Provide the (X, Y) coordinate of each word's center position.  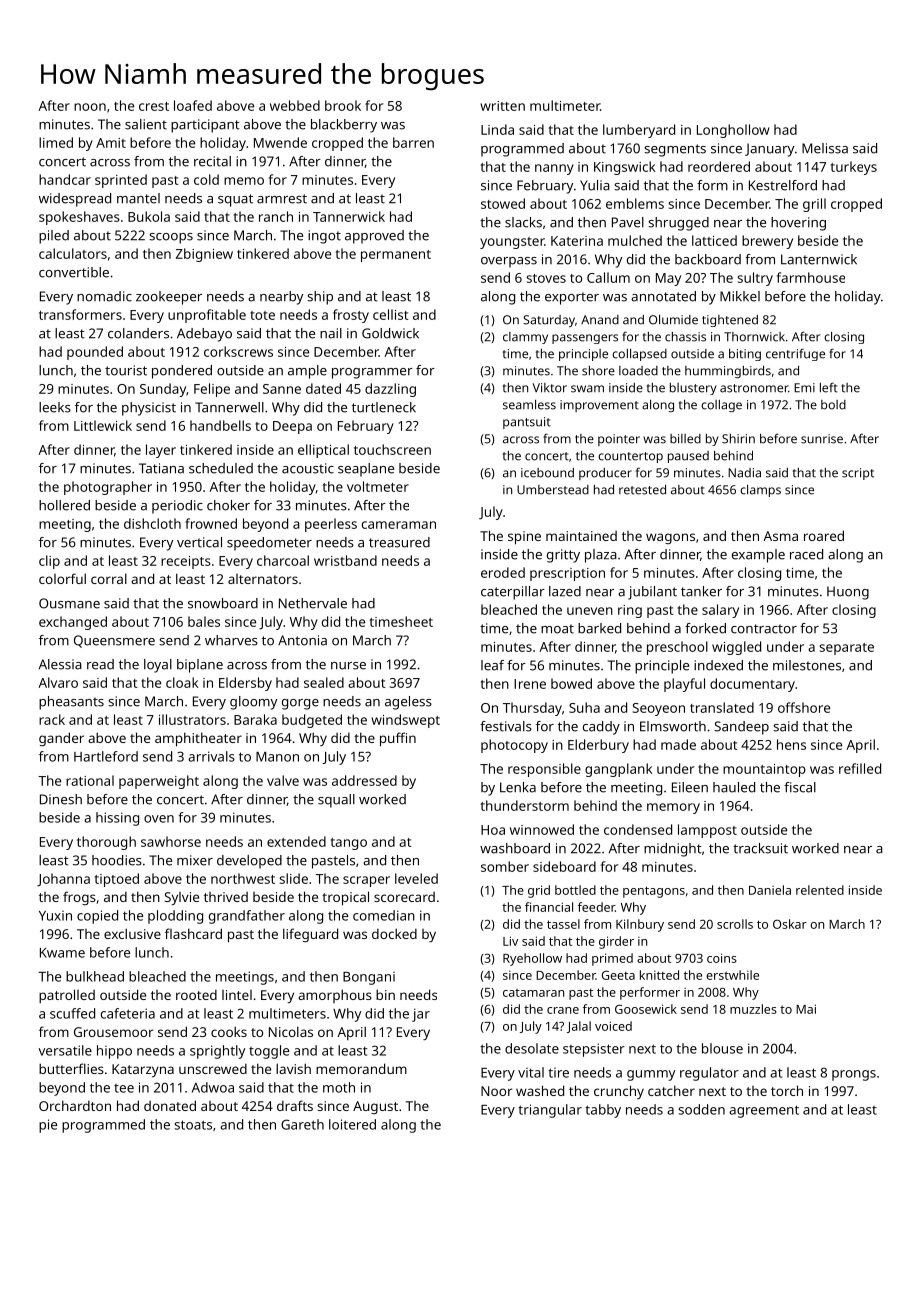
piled (54, 237)
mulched (635, 240)
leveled (416, 878)
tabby (603, 1111)
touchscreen (392, 449)
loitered (352, 1124)
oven (159, 819)
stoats (193, 1125)
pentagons (654, 892)
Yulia (595, 185)
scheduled (221, 468)
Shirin (738, 439)
